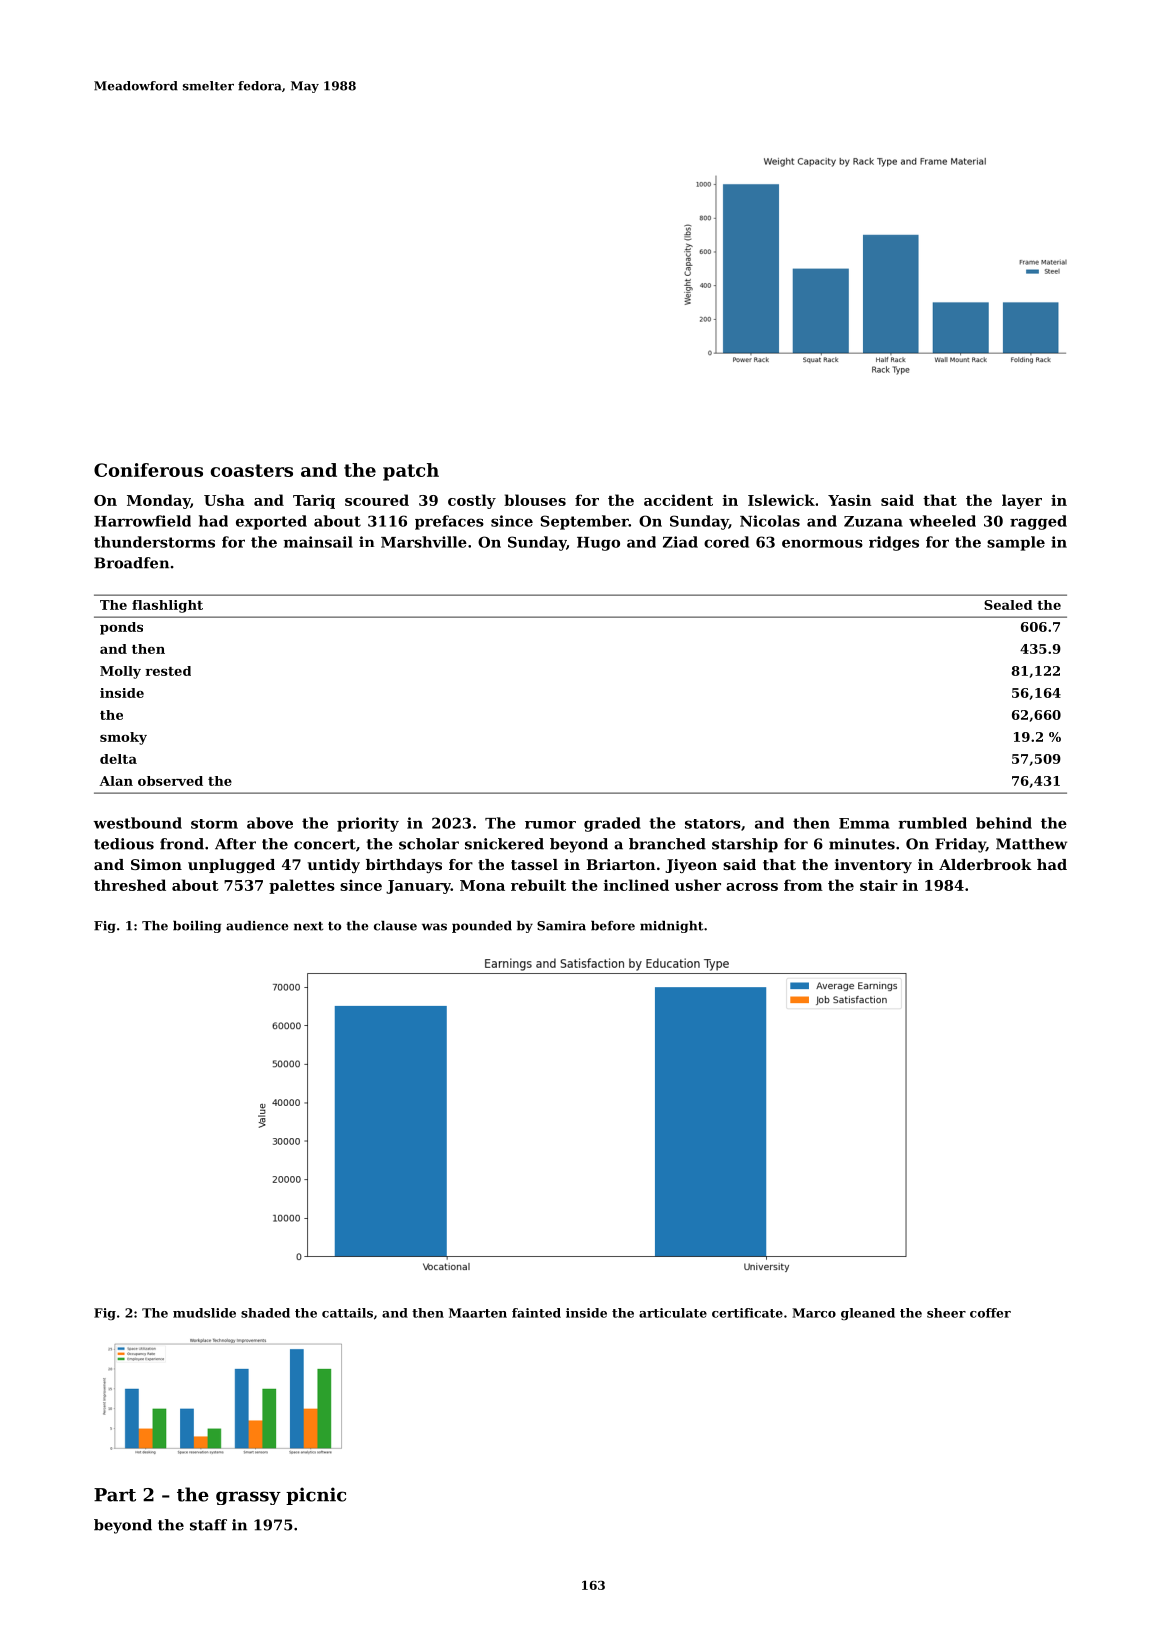 The image size is (1161, 1643). I want to click on coffer, so click(990, 1313).
